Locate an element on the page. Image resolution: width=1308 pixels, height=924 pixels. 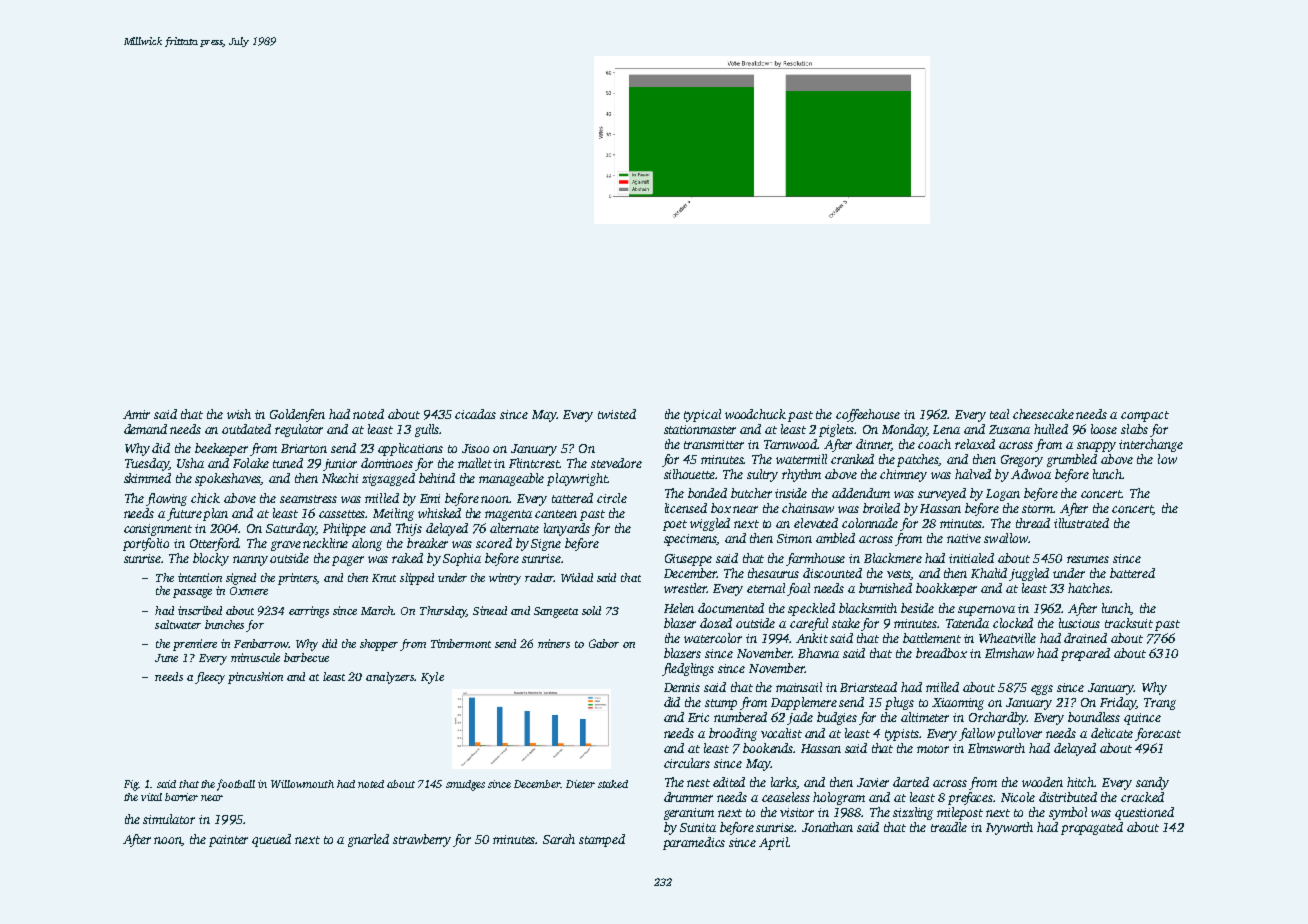
Jonathan is located at coordinates (827, 827).
